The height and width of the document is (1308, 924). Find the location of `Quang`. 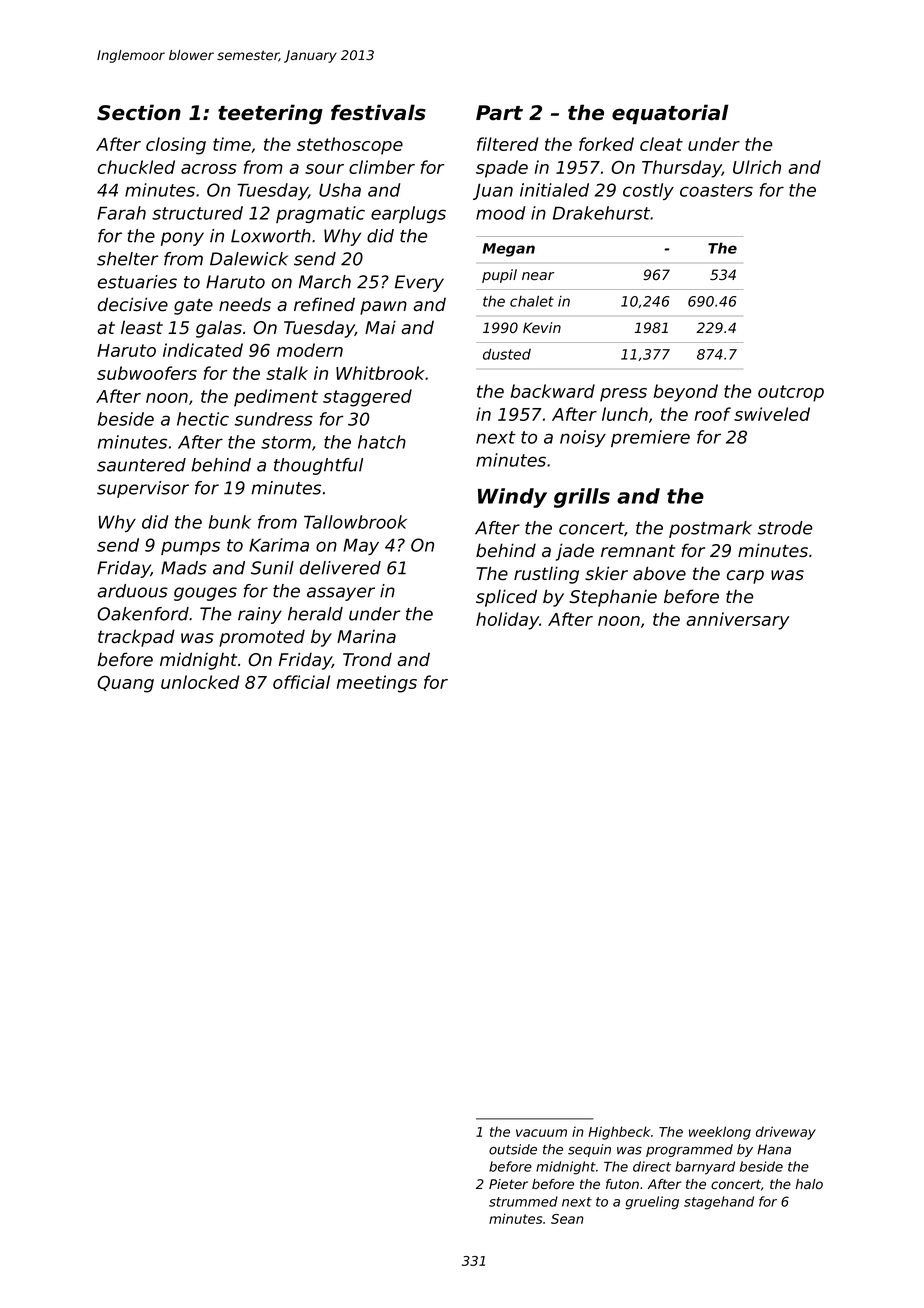

Quang is located at coordinates (125, 684).
